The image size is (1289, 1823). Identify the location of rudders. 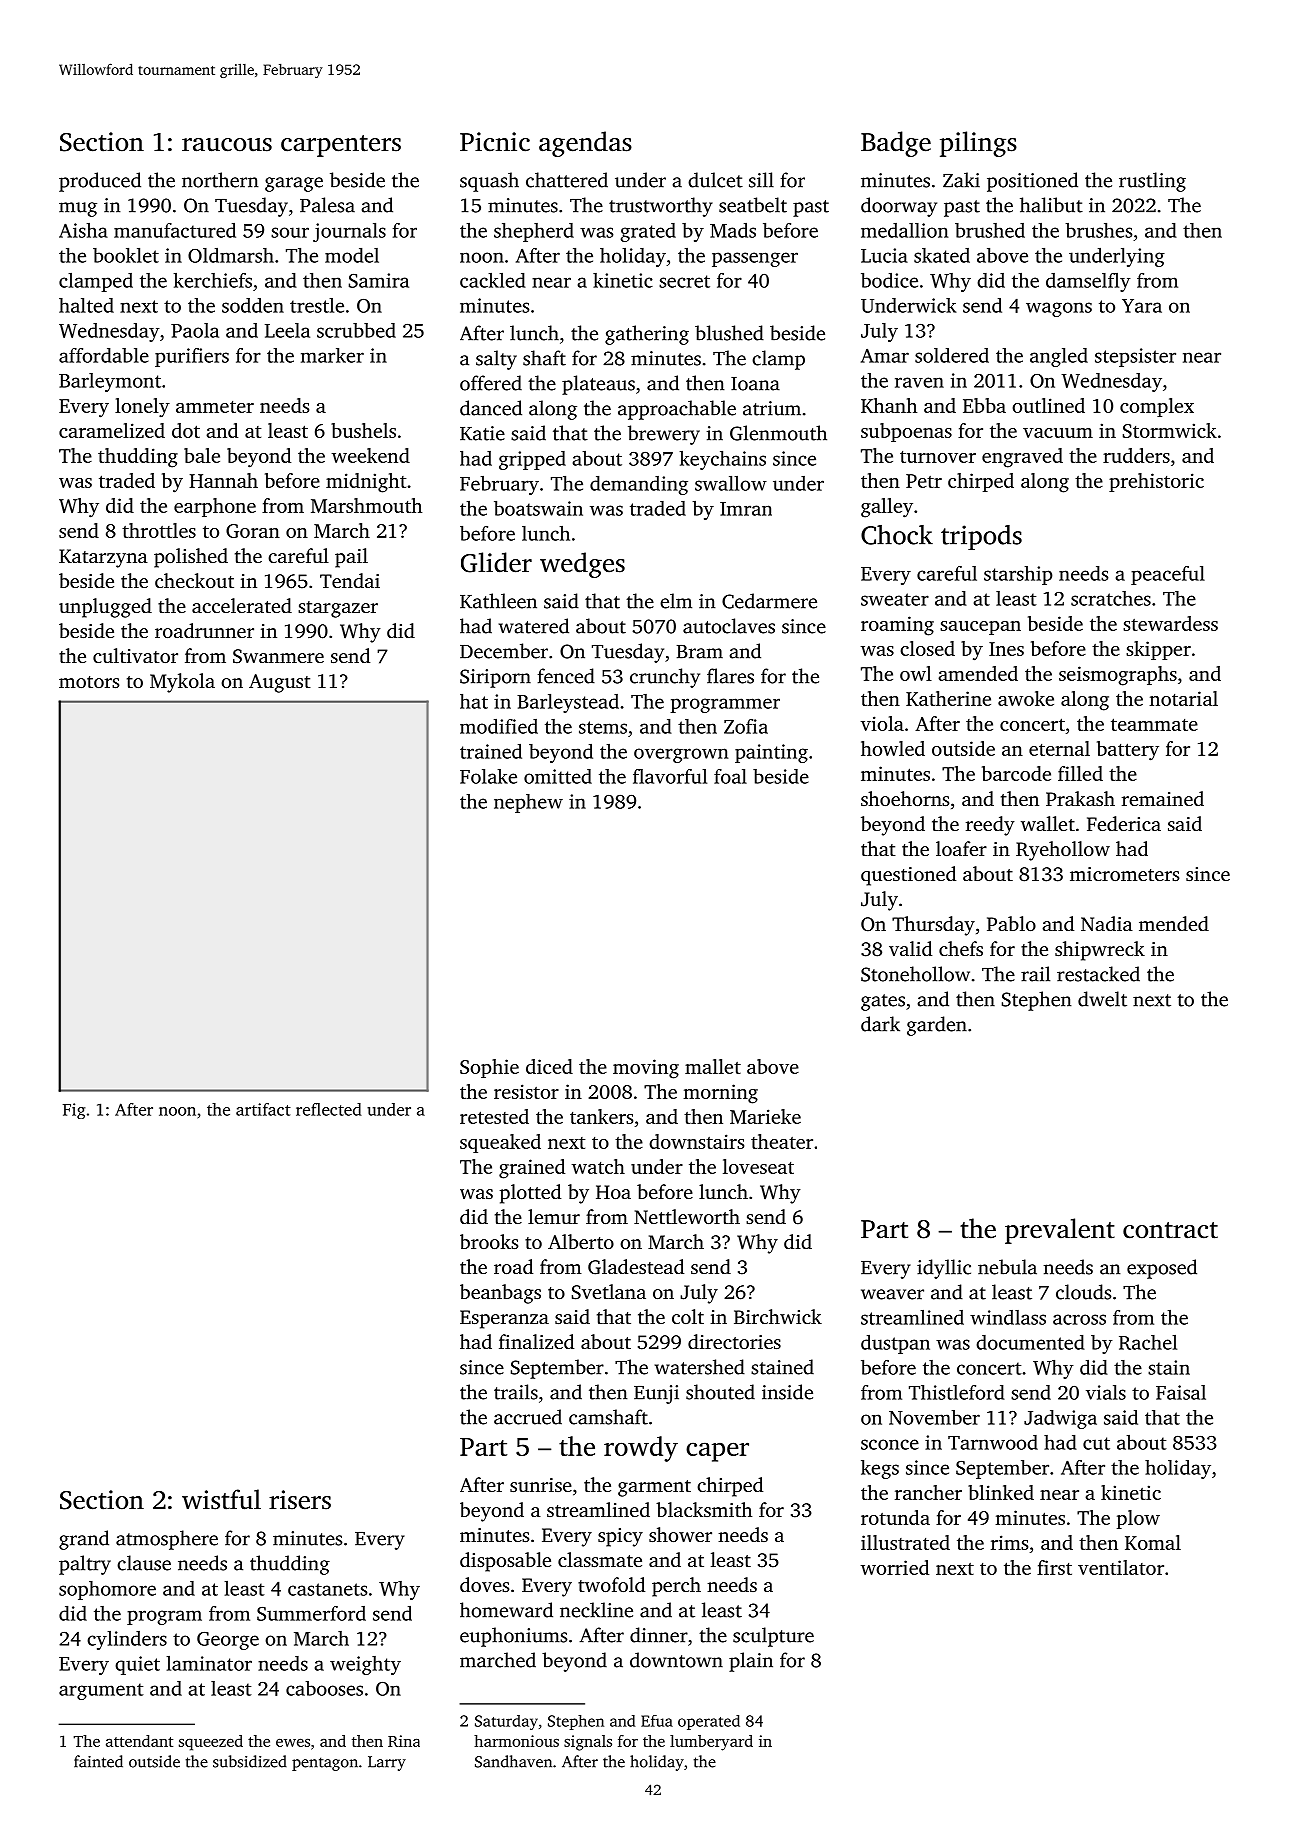
(1136, 455).
